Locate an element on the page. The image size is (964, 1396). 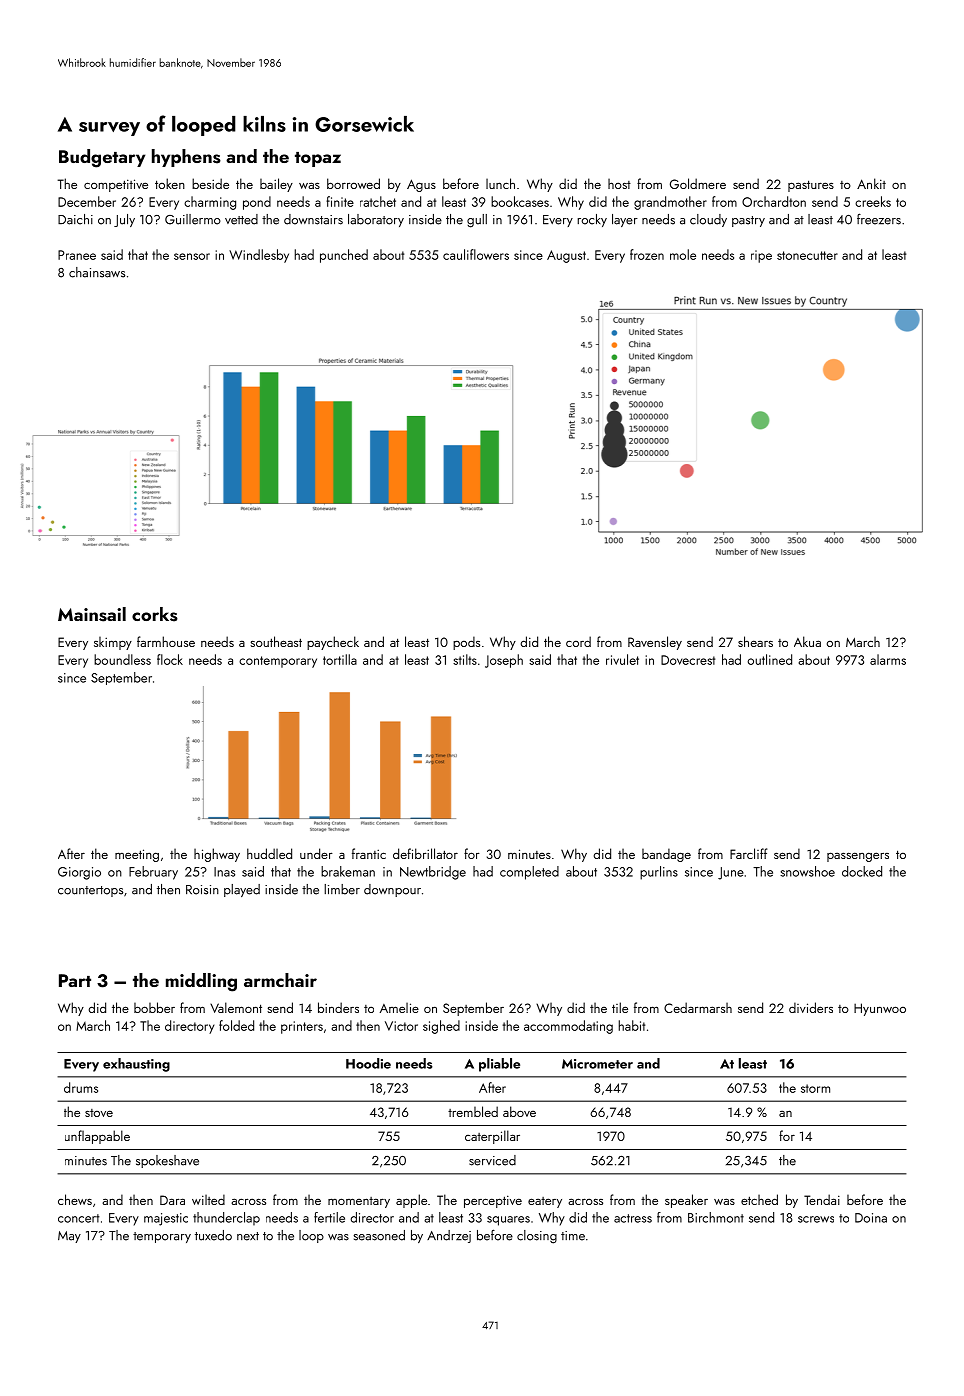
skimpy is located at coordinates (113, 643).
